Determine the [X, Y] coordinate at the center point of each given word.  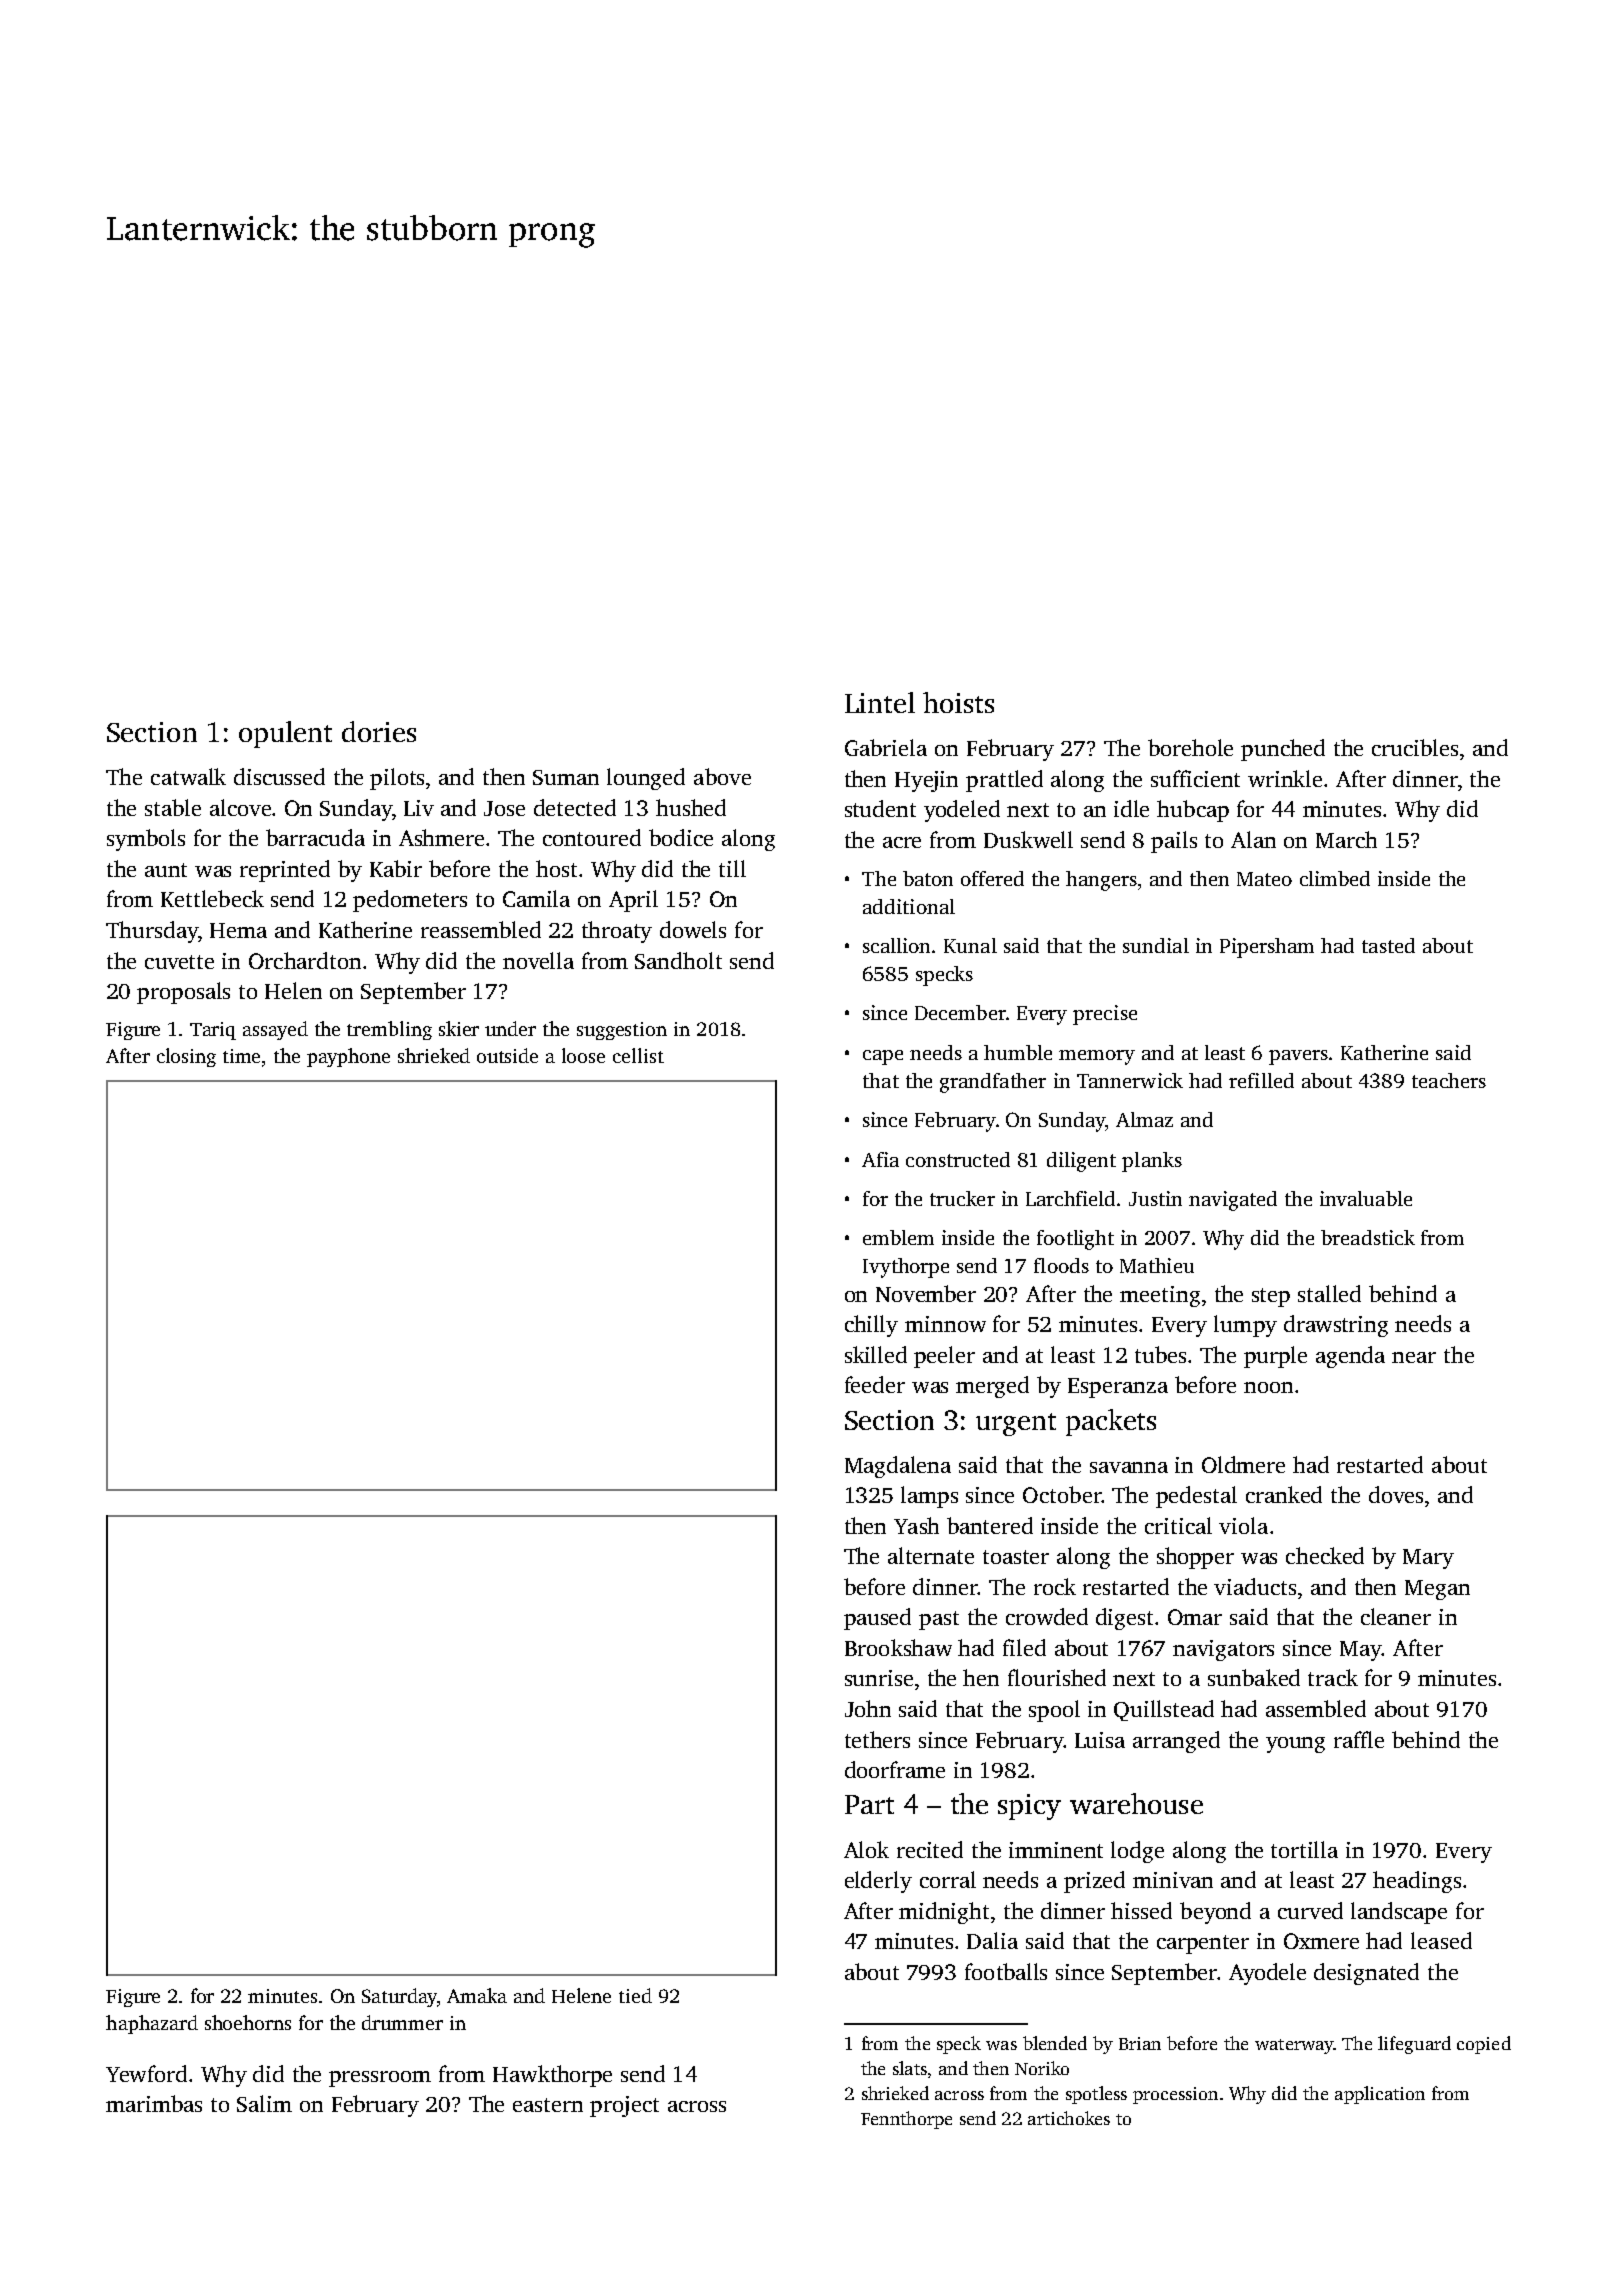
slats [910, 2068]
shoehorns [248, 2022]
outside [507, 1055]
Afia [880, 1159]
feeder [875, 1384]
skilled [876, 1354]
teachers [1449, 1080]
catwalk [188, 776]
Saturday [399, 1997]
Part [869, 1804]
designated [1366, 1974]
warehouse [1136, 1803]
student [880, 808]
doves [1396, 1494]
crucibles [1415, 747]
